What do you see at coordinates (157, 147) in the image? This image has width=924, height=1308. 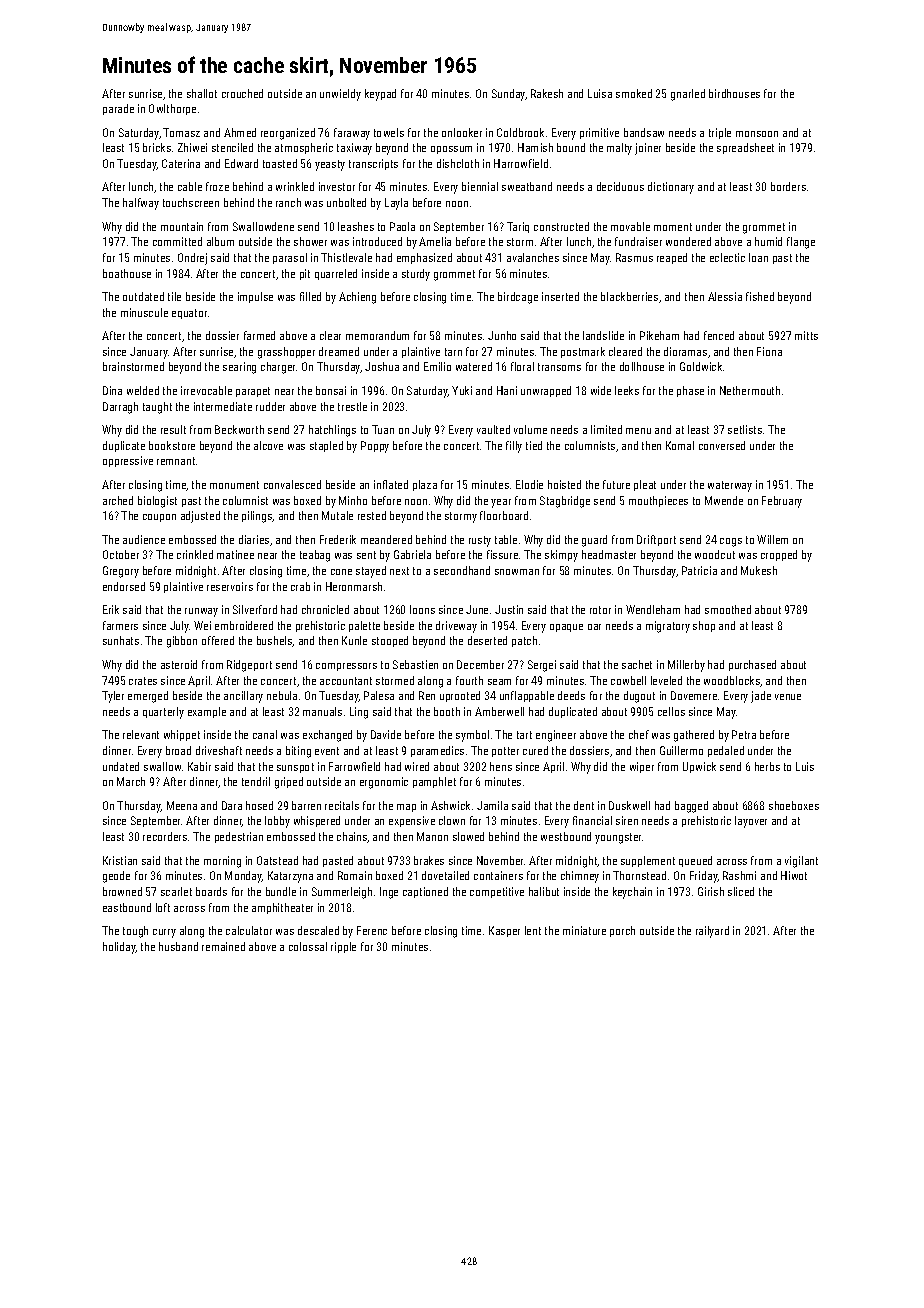 I see `bricks` at bounding box center [157, 147].
